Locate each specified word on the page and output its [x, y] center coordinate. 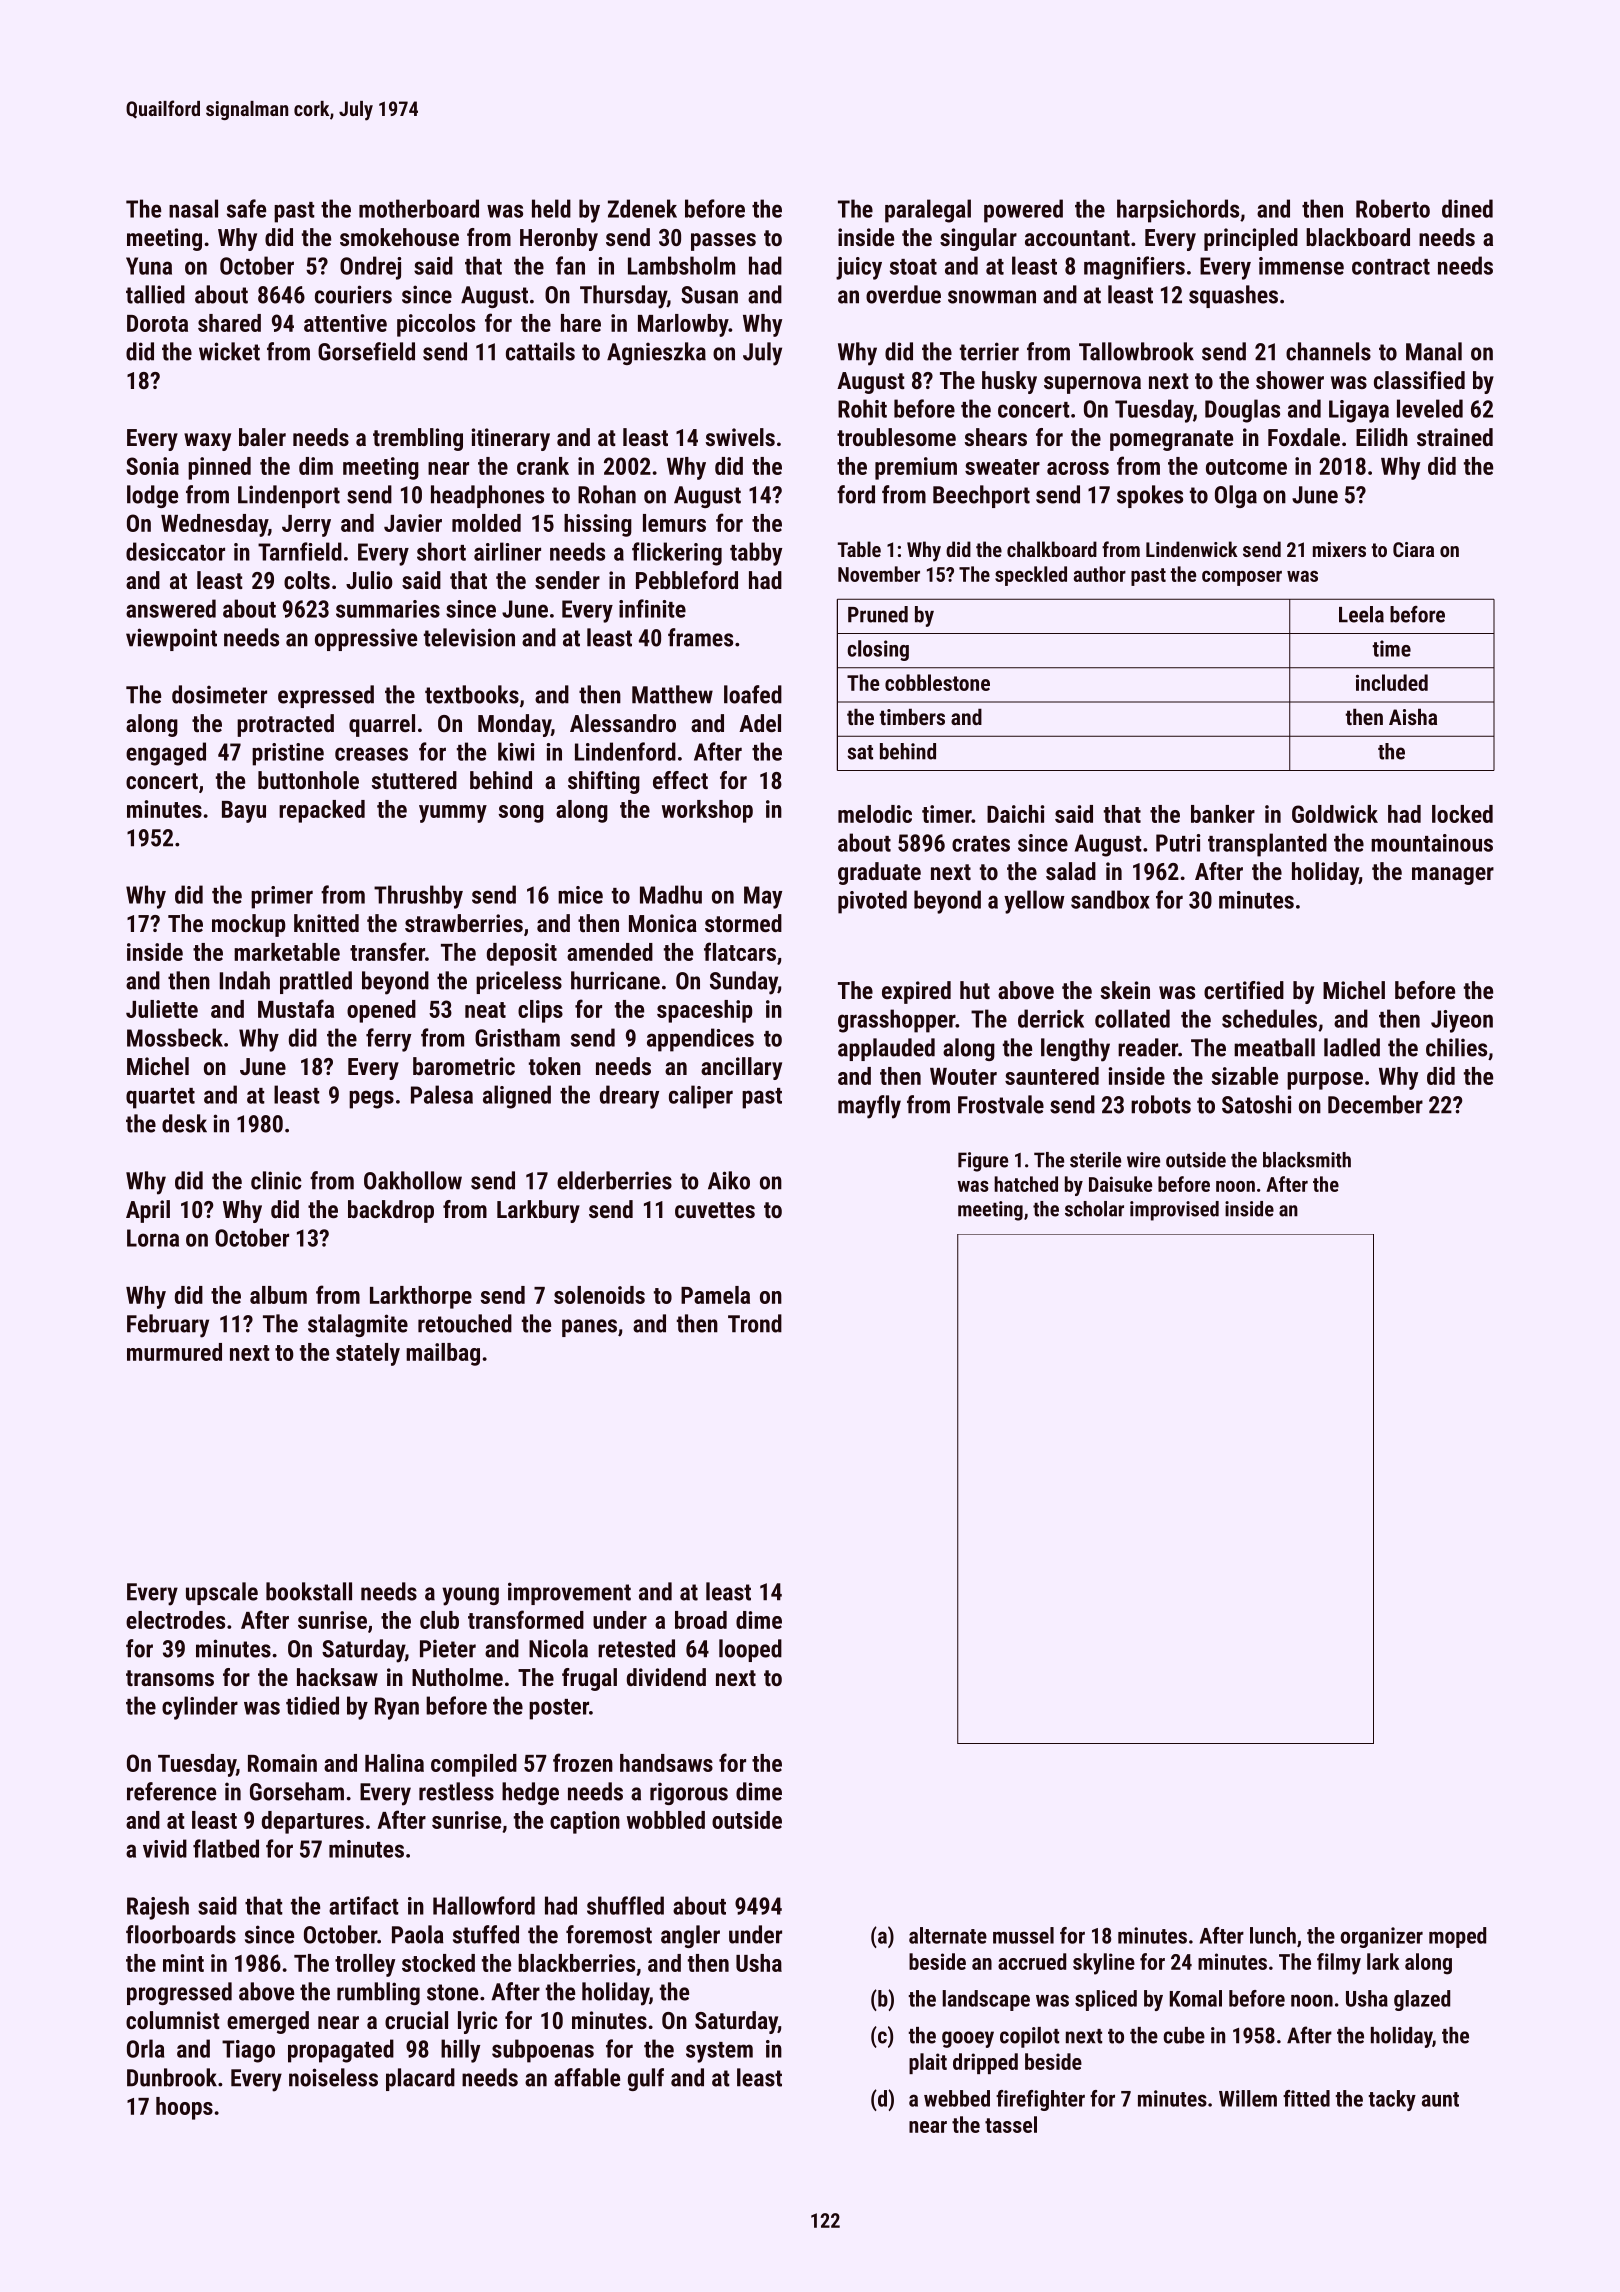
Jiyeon [1462, 1021]
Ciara [1413, 549]
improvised [1174, 1211]
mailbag [443, 1354]
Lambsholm [681, 265]
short [441, 551]
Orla [145, 2048]
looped [750, 1650]
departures [313, 1822]
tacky [1392, 2100]
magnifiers [1134, 268]
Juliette [162, 1009]
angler [690, 1936]
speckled [1031, 576]
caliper [701, 1097]
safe [246, 208]
